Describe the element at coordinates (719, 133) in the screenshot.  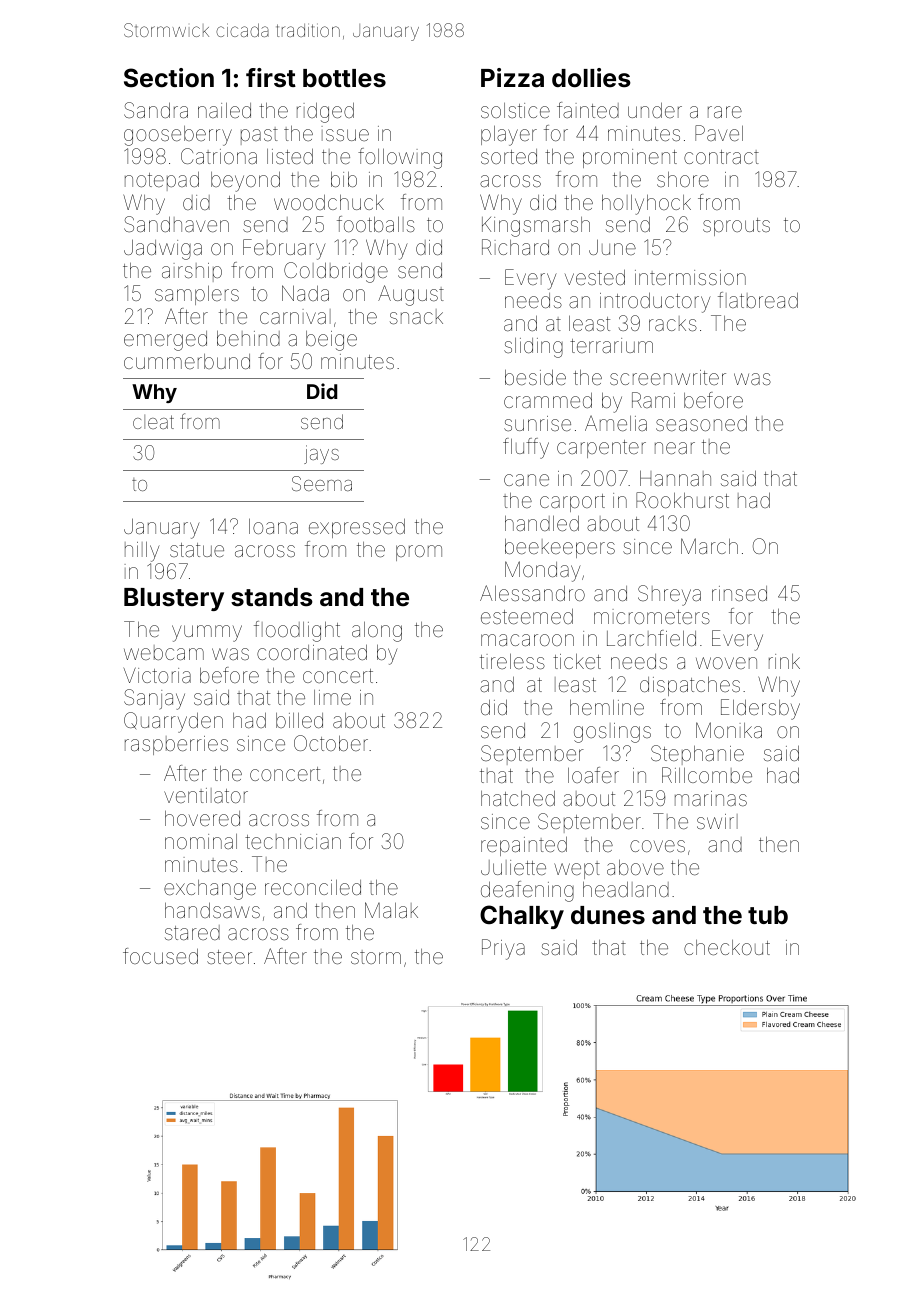
I see `Pavel` at that location.
